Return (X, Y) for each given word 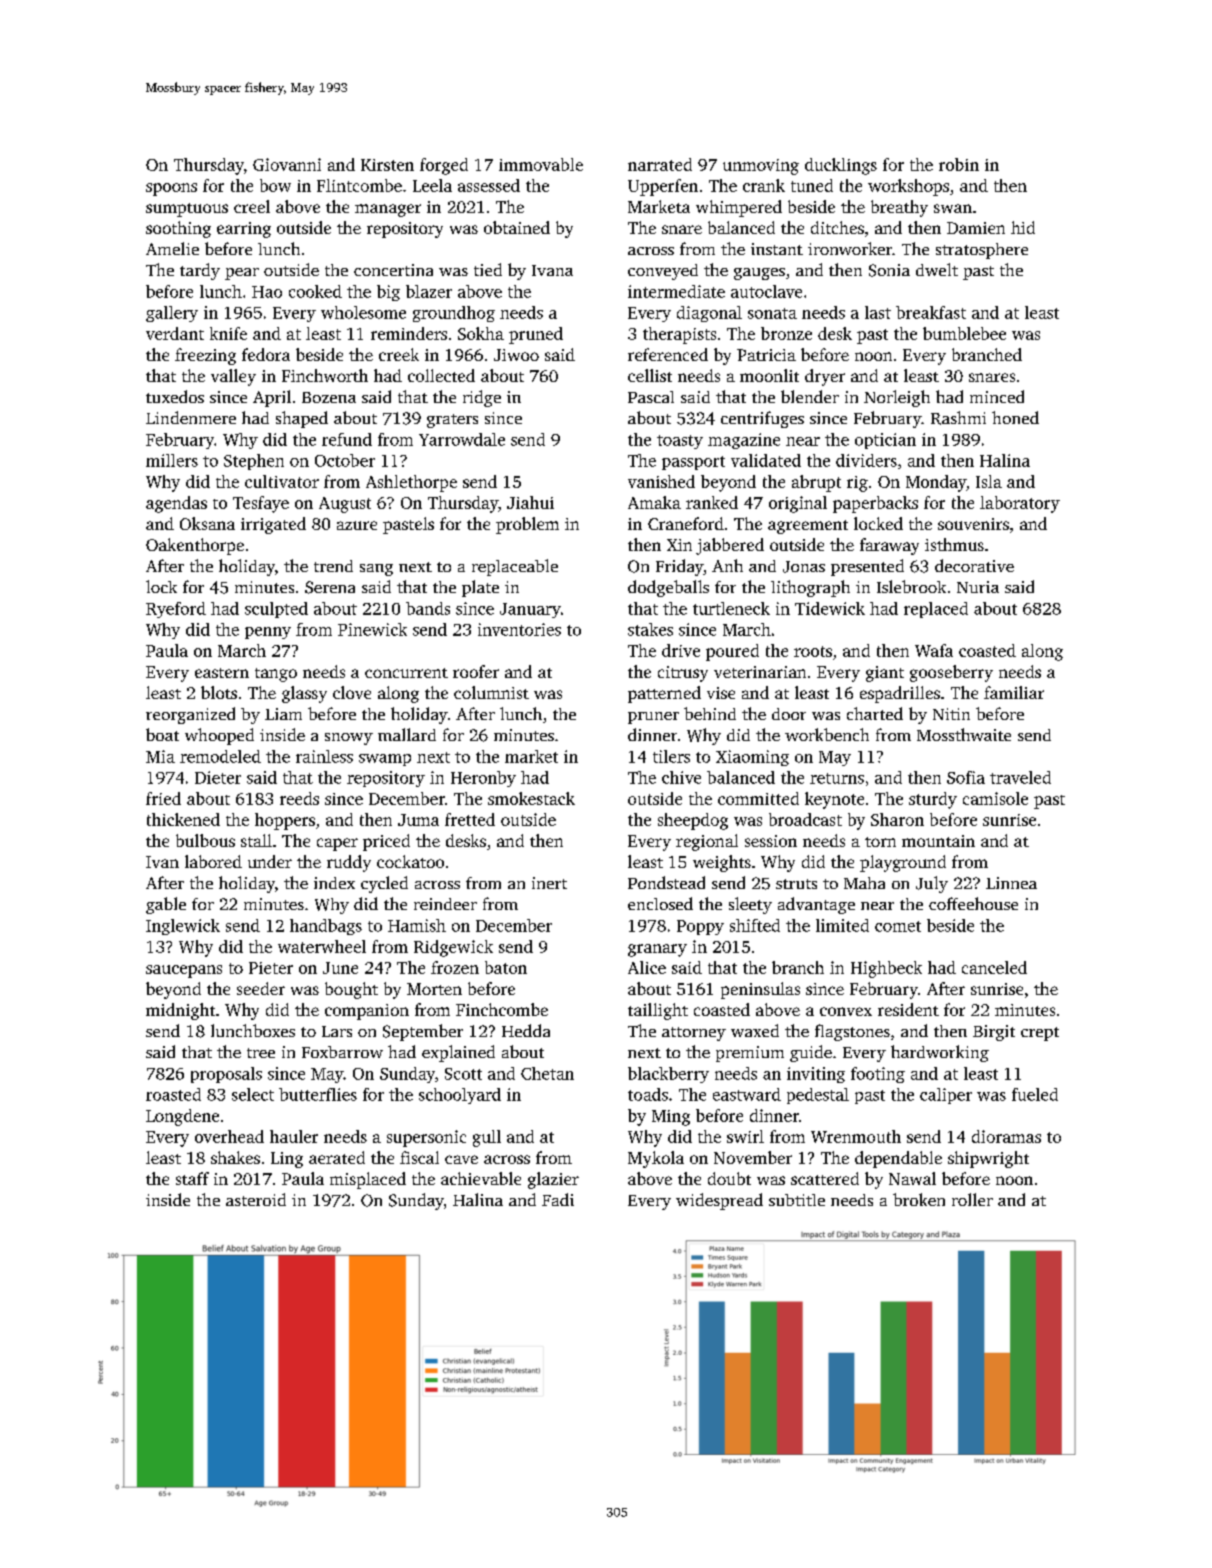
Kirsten (387, 165)
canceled (994, 967)
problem (527, 525)
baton (506, 967)
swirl (745, 1136)
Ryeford (176, 610)
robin (959, 164)
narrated (660, 164)
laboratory (1020, 504)
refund (347, 439)
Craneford (686, 523)
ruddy (349, 863)
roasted (173, 1094)
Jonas (804, 567)
